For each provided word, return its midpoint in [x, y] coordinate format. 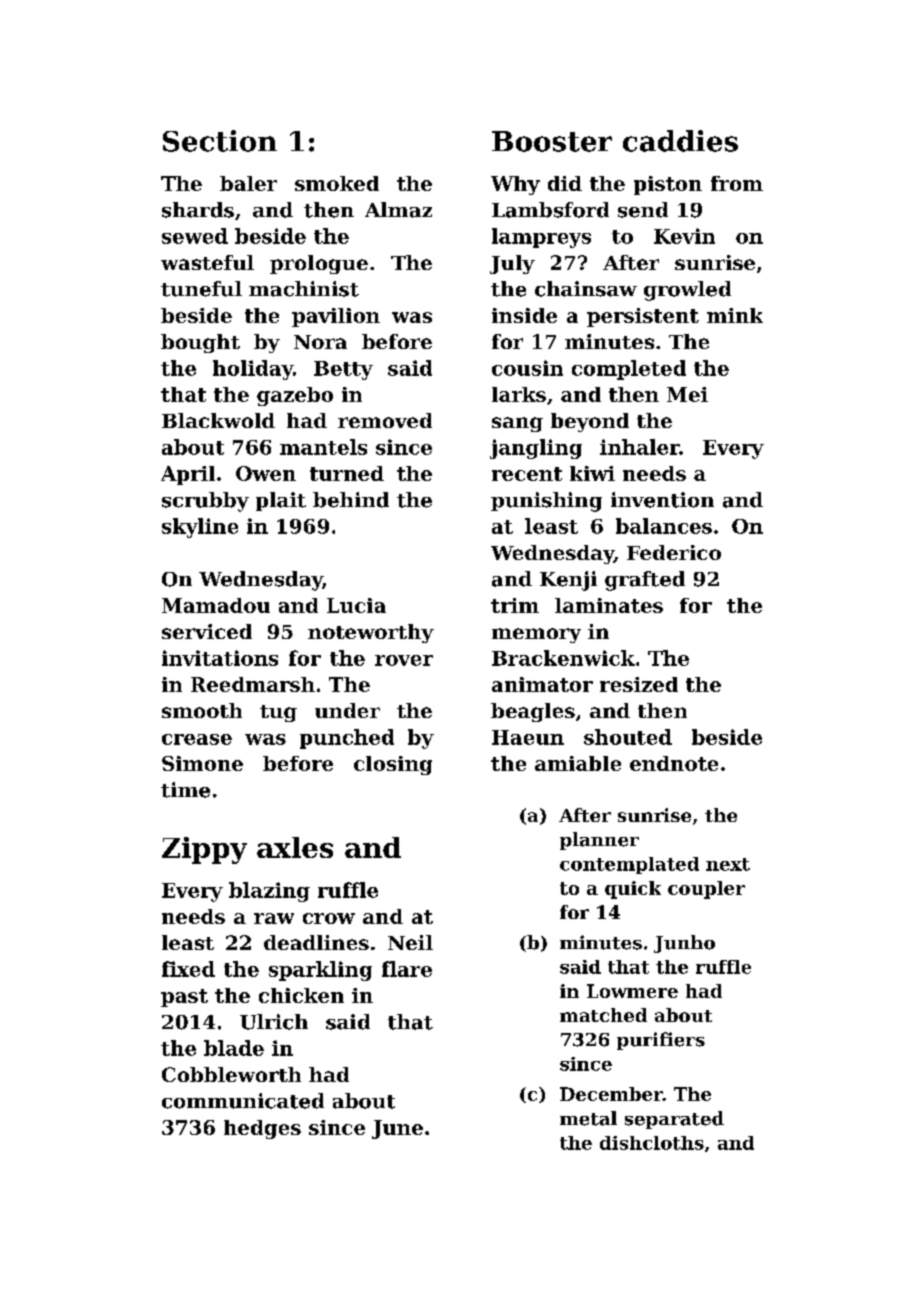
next [728, 864]
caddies [680, 141]
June [397, 1129]
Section [220, 141]
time [185, 790]
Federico [674, 552]
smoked [337, 183]
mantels [323, 447]
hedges [262, 1129]
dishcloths [652, 1143]
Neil [410, 942]
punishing [546, 502]
